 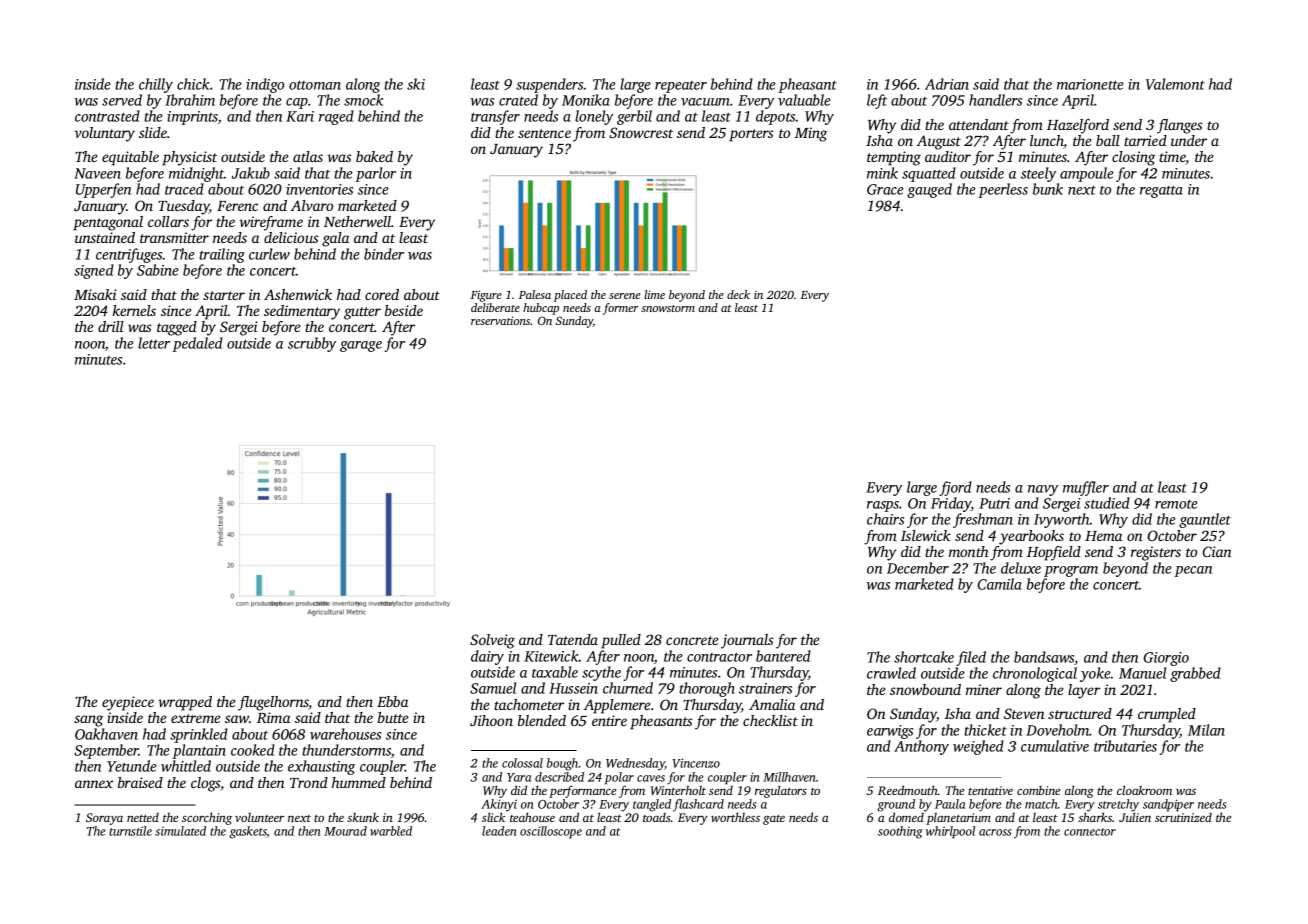 I want to click on deck, so click(x=738, y=294).
